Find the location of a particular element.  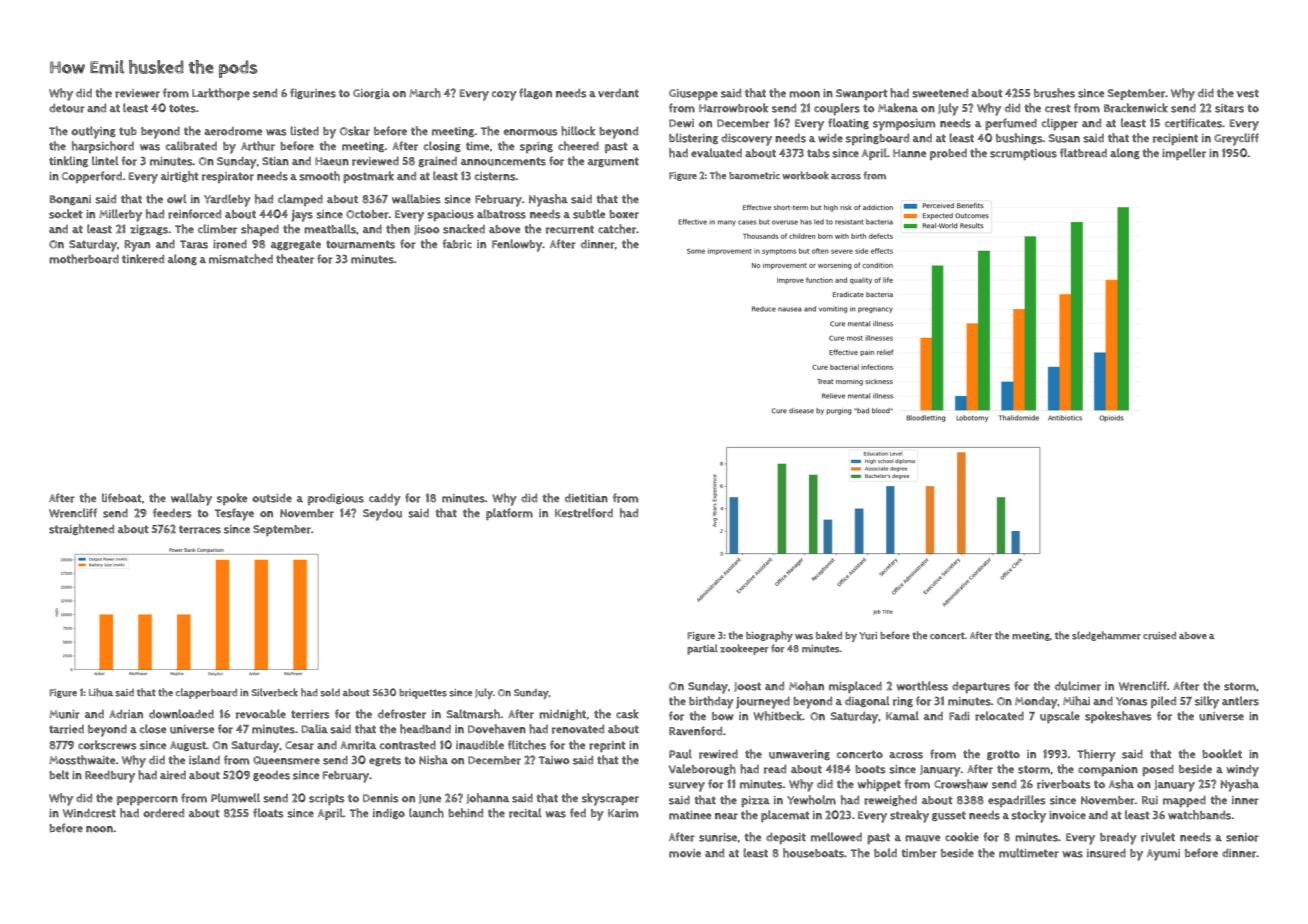

catcher is located at coordinates (617, 229).
